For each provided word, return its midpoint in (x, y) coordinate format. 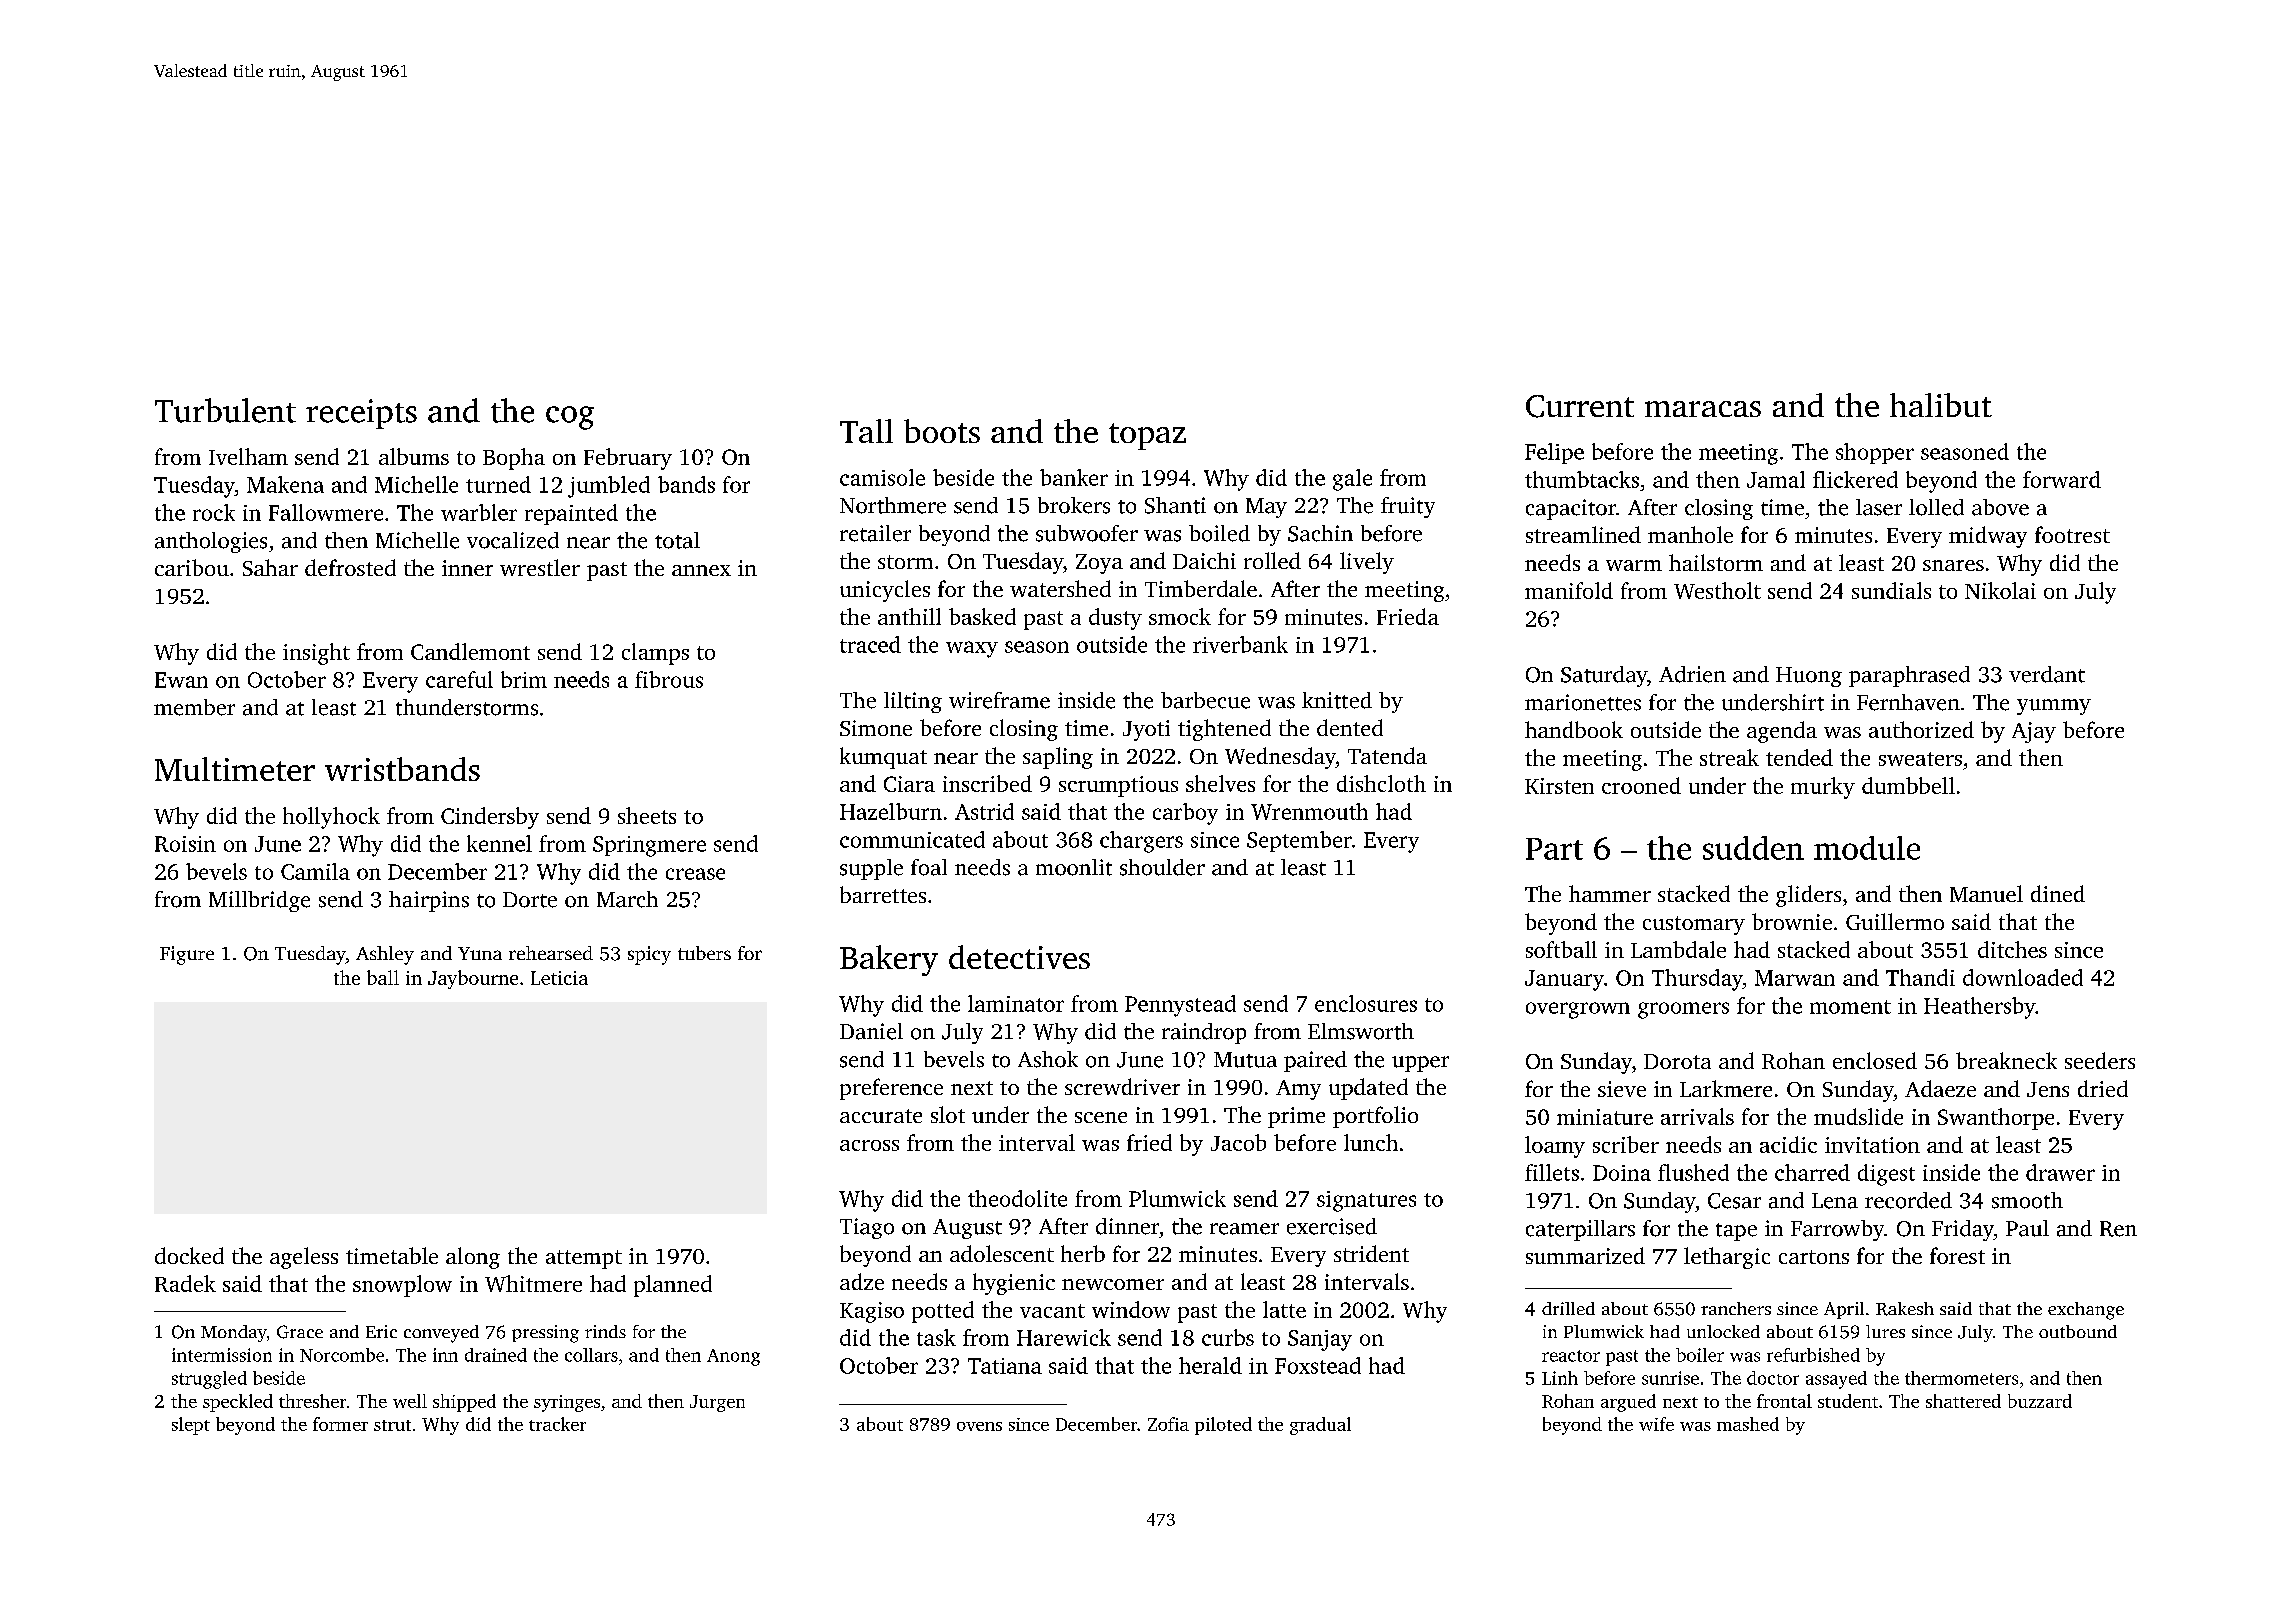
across (869, 1145)
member (194, 707)
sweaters (1920, 759)
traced (870, 644)
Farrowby (1837, 1230)
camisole (882, 477)
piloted (1223, 1426)
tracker (557, 1424)
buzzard (2040, 1401)
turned (498, 484)
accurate (881, 1116)
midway (1988, 537)
